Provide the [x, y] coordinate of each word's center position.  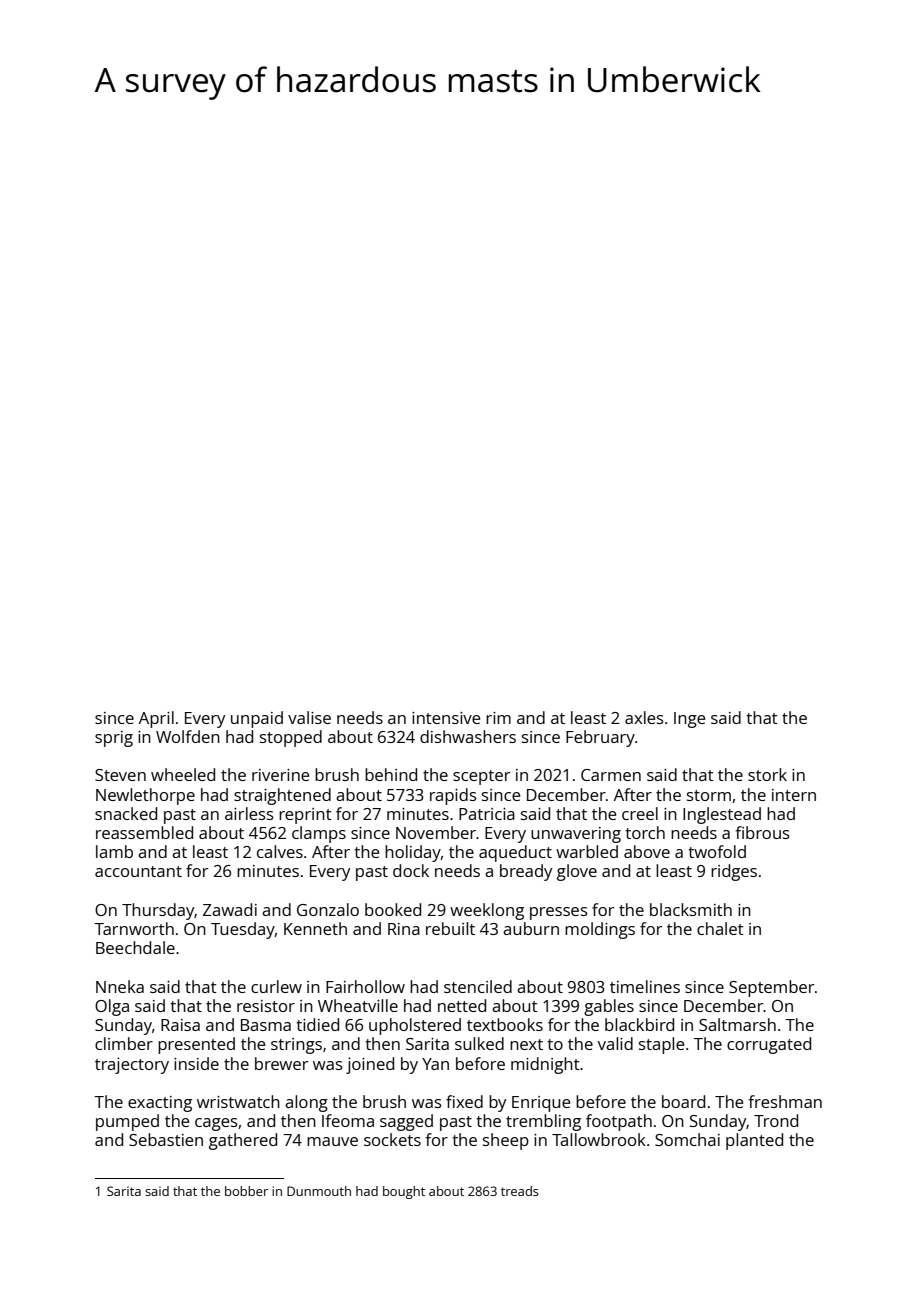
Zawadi [230, 909]
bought [404, 1192]
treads [520, 1191]
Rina [404, 929]
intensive [446, 718]
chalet [720, 928]
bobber [246, 1191]
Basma [266, 1025]
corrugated [769, 1045]
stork [767, 774]
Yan [435, 1064]
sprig [114, 739]
